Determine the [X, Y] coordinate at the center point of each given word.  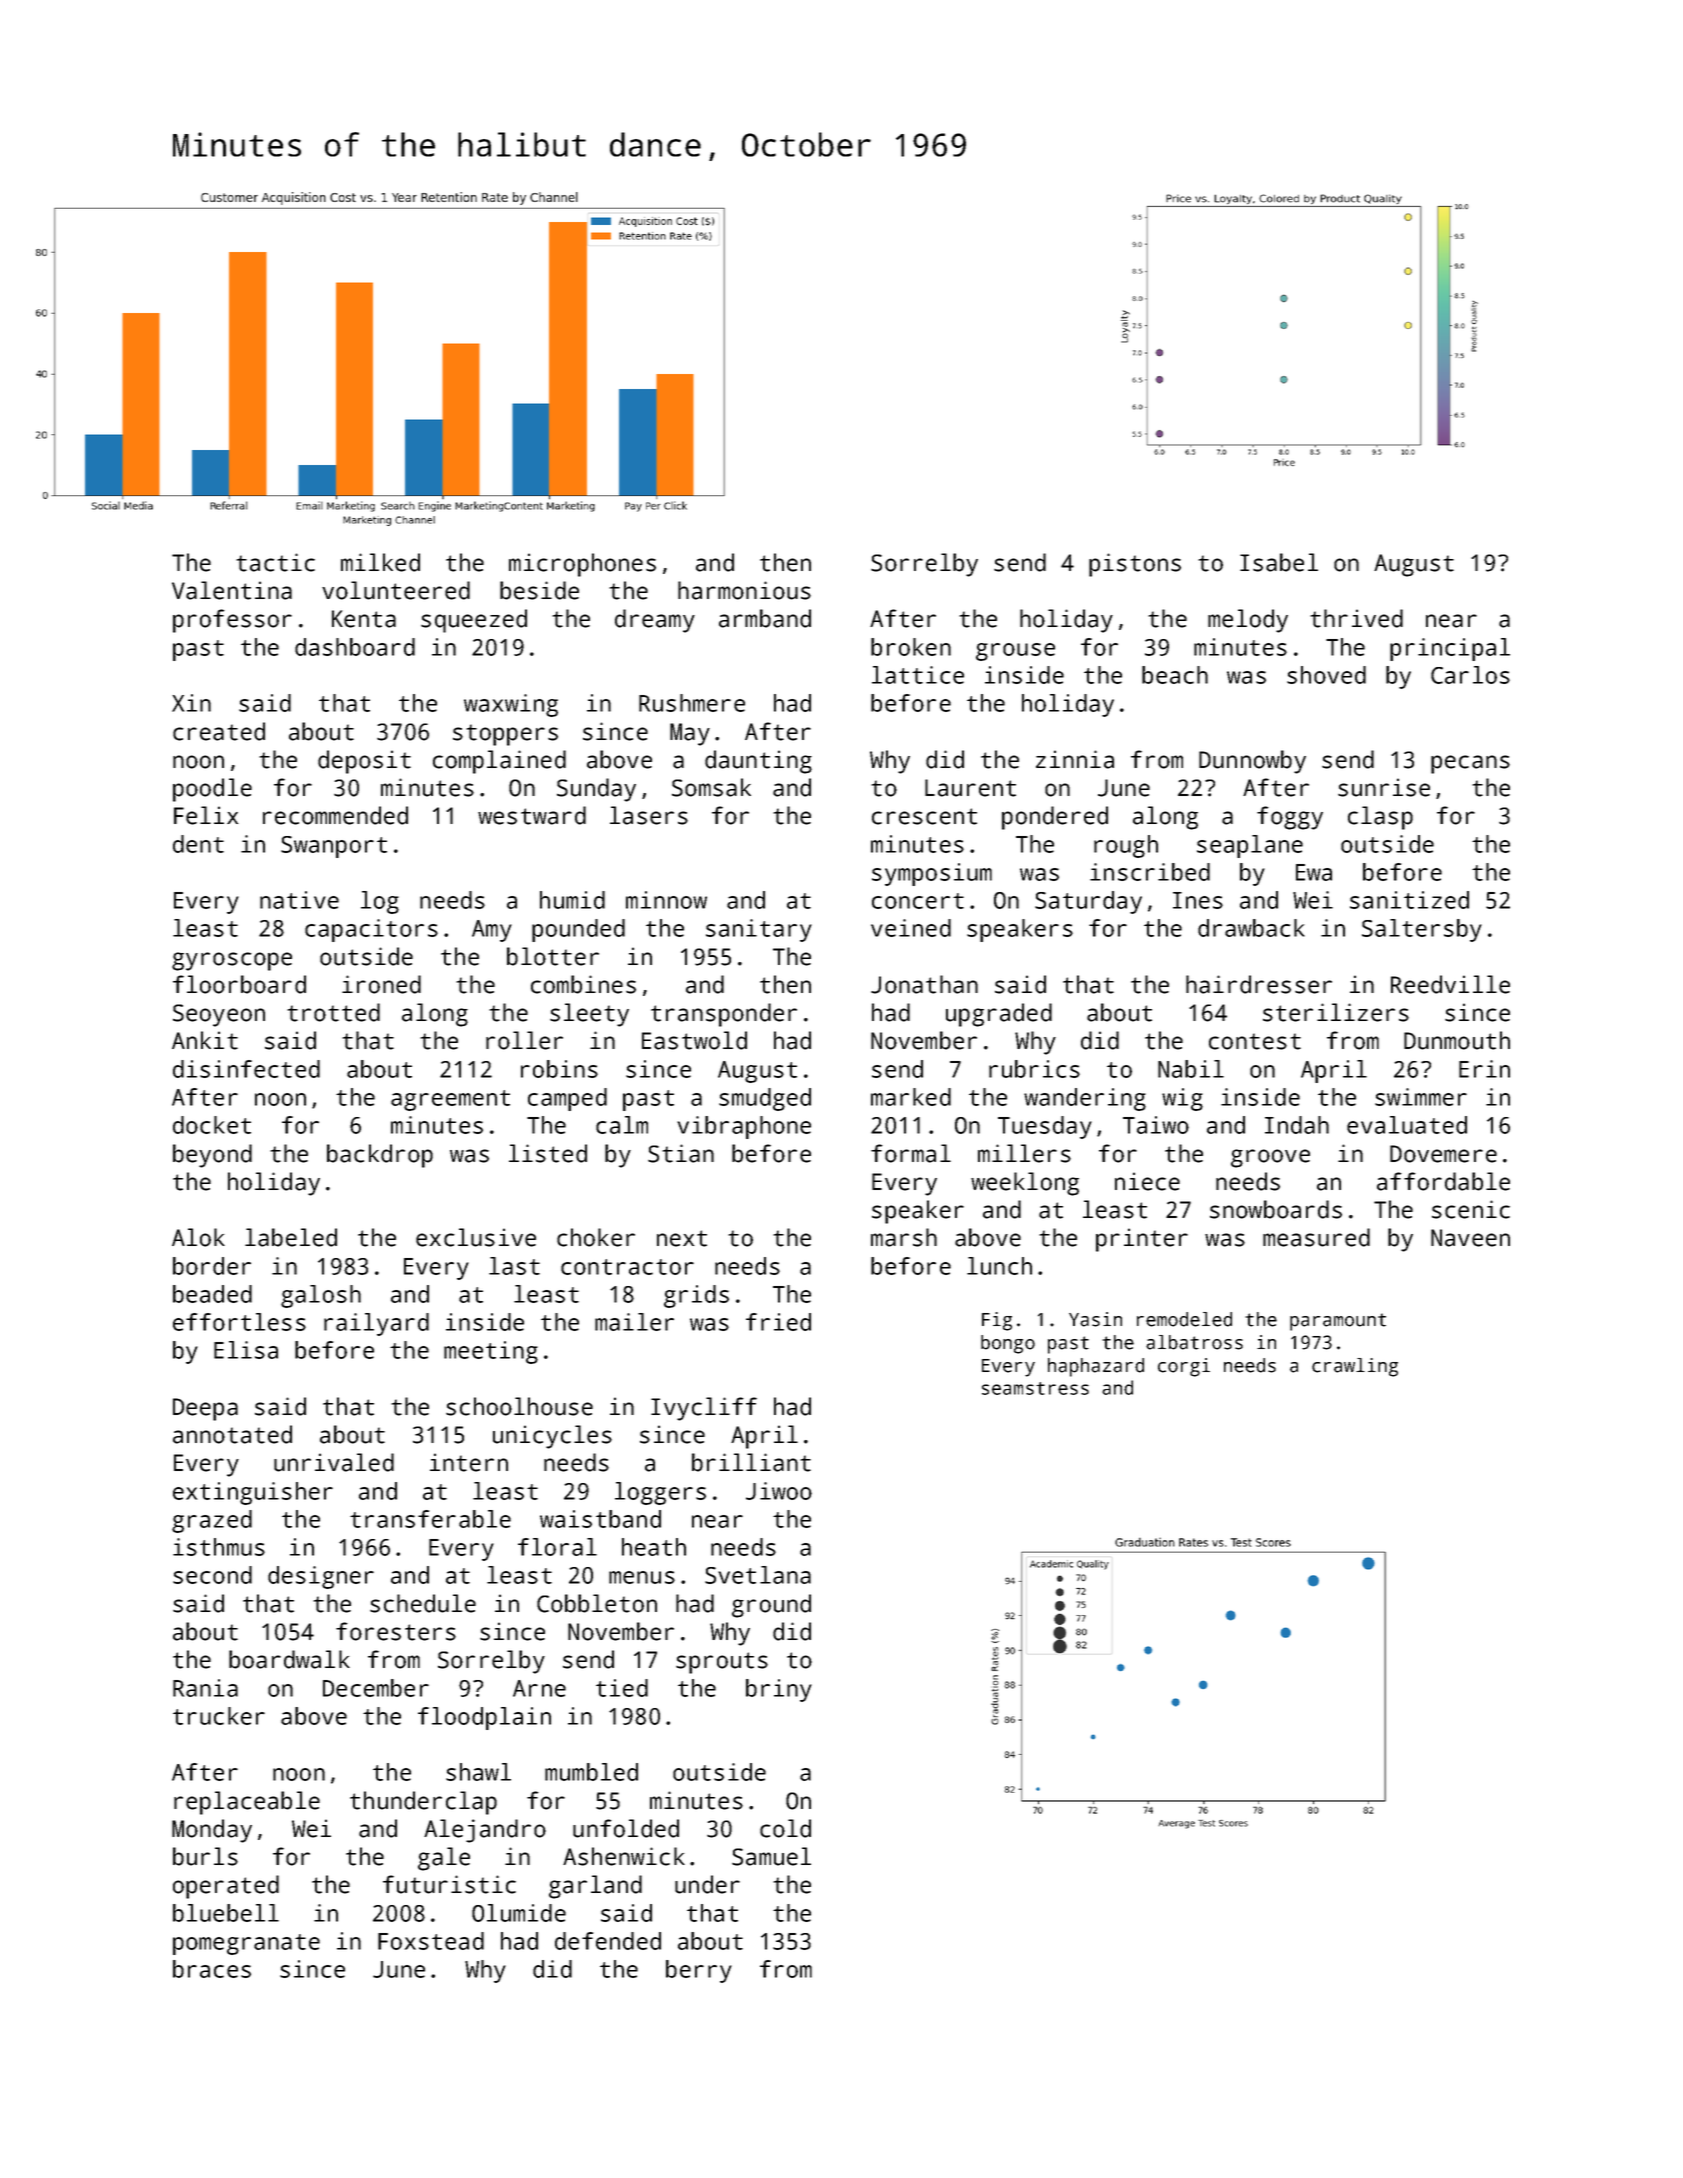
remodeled [1184, 1319]
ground [771, 1606]
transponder [724, 1015]
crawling [1355, 1367]
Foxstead [431, 1941]
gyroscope [232, 961]
